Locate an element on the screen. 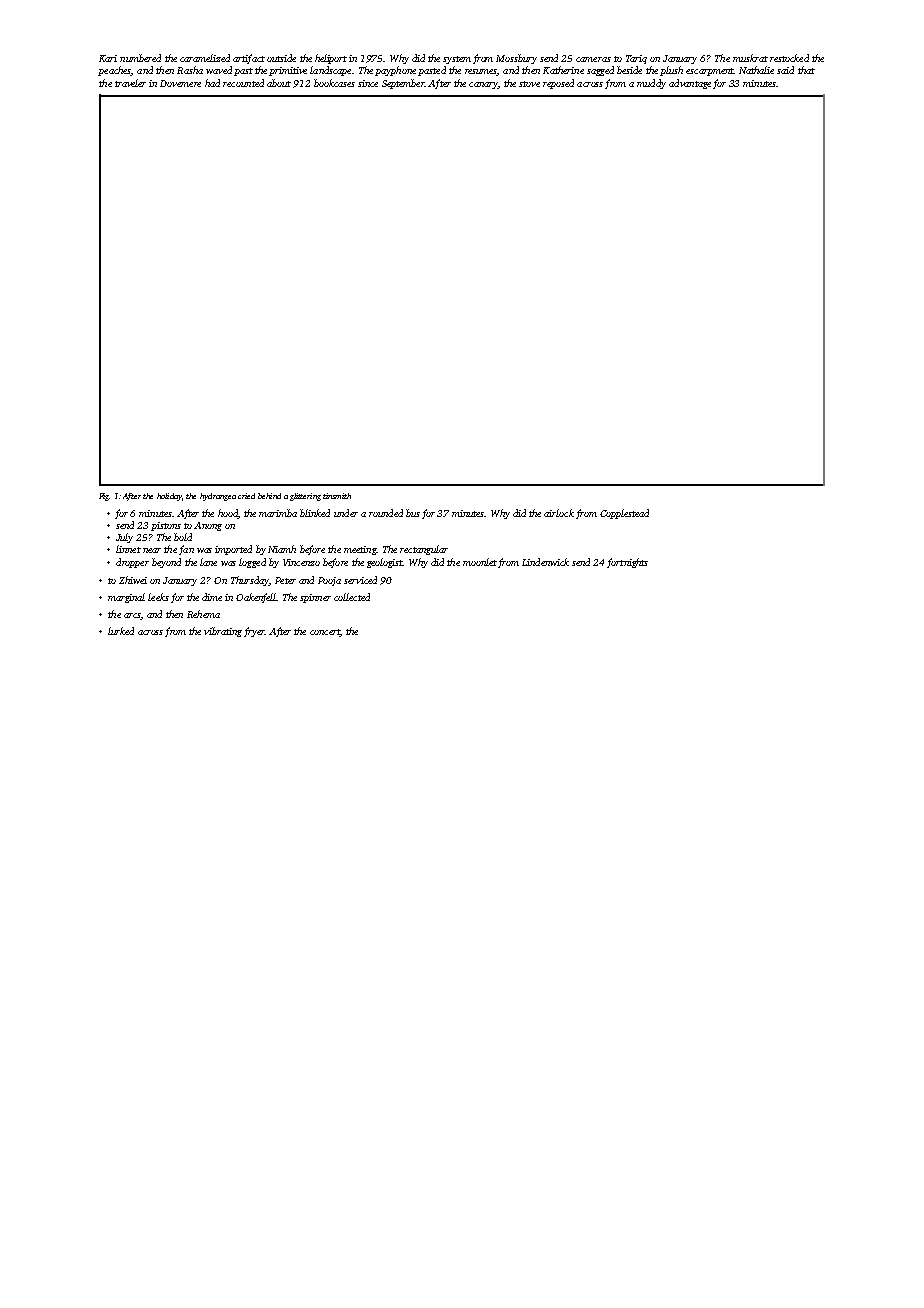  September is located at coordinates (403, 84).
